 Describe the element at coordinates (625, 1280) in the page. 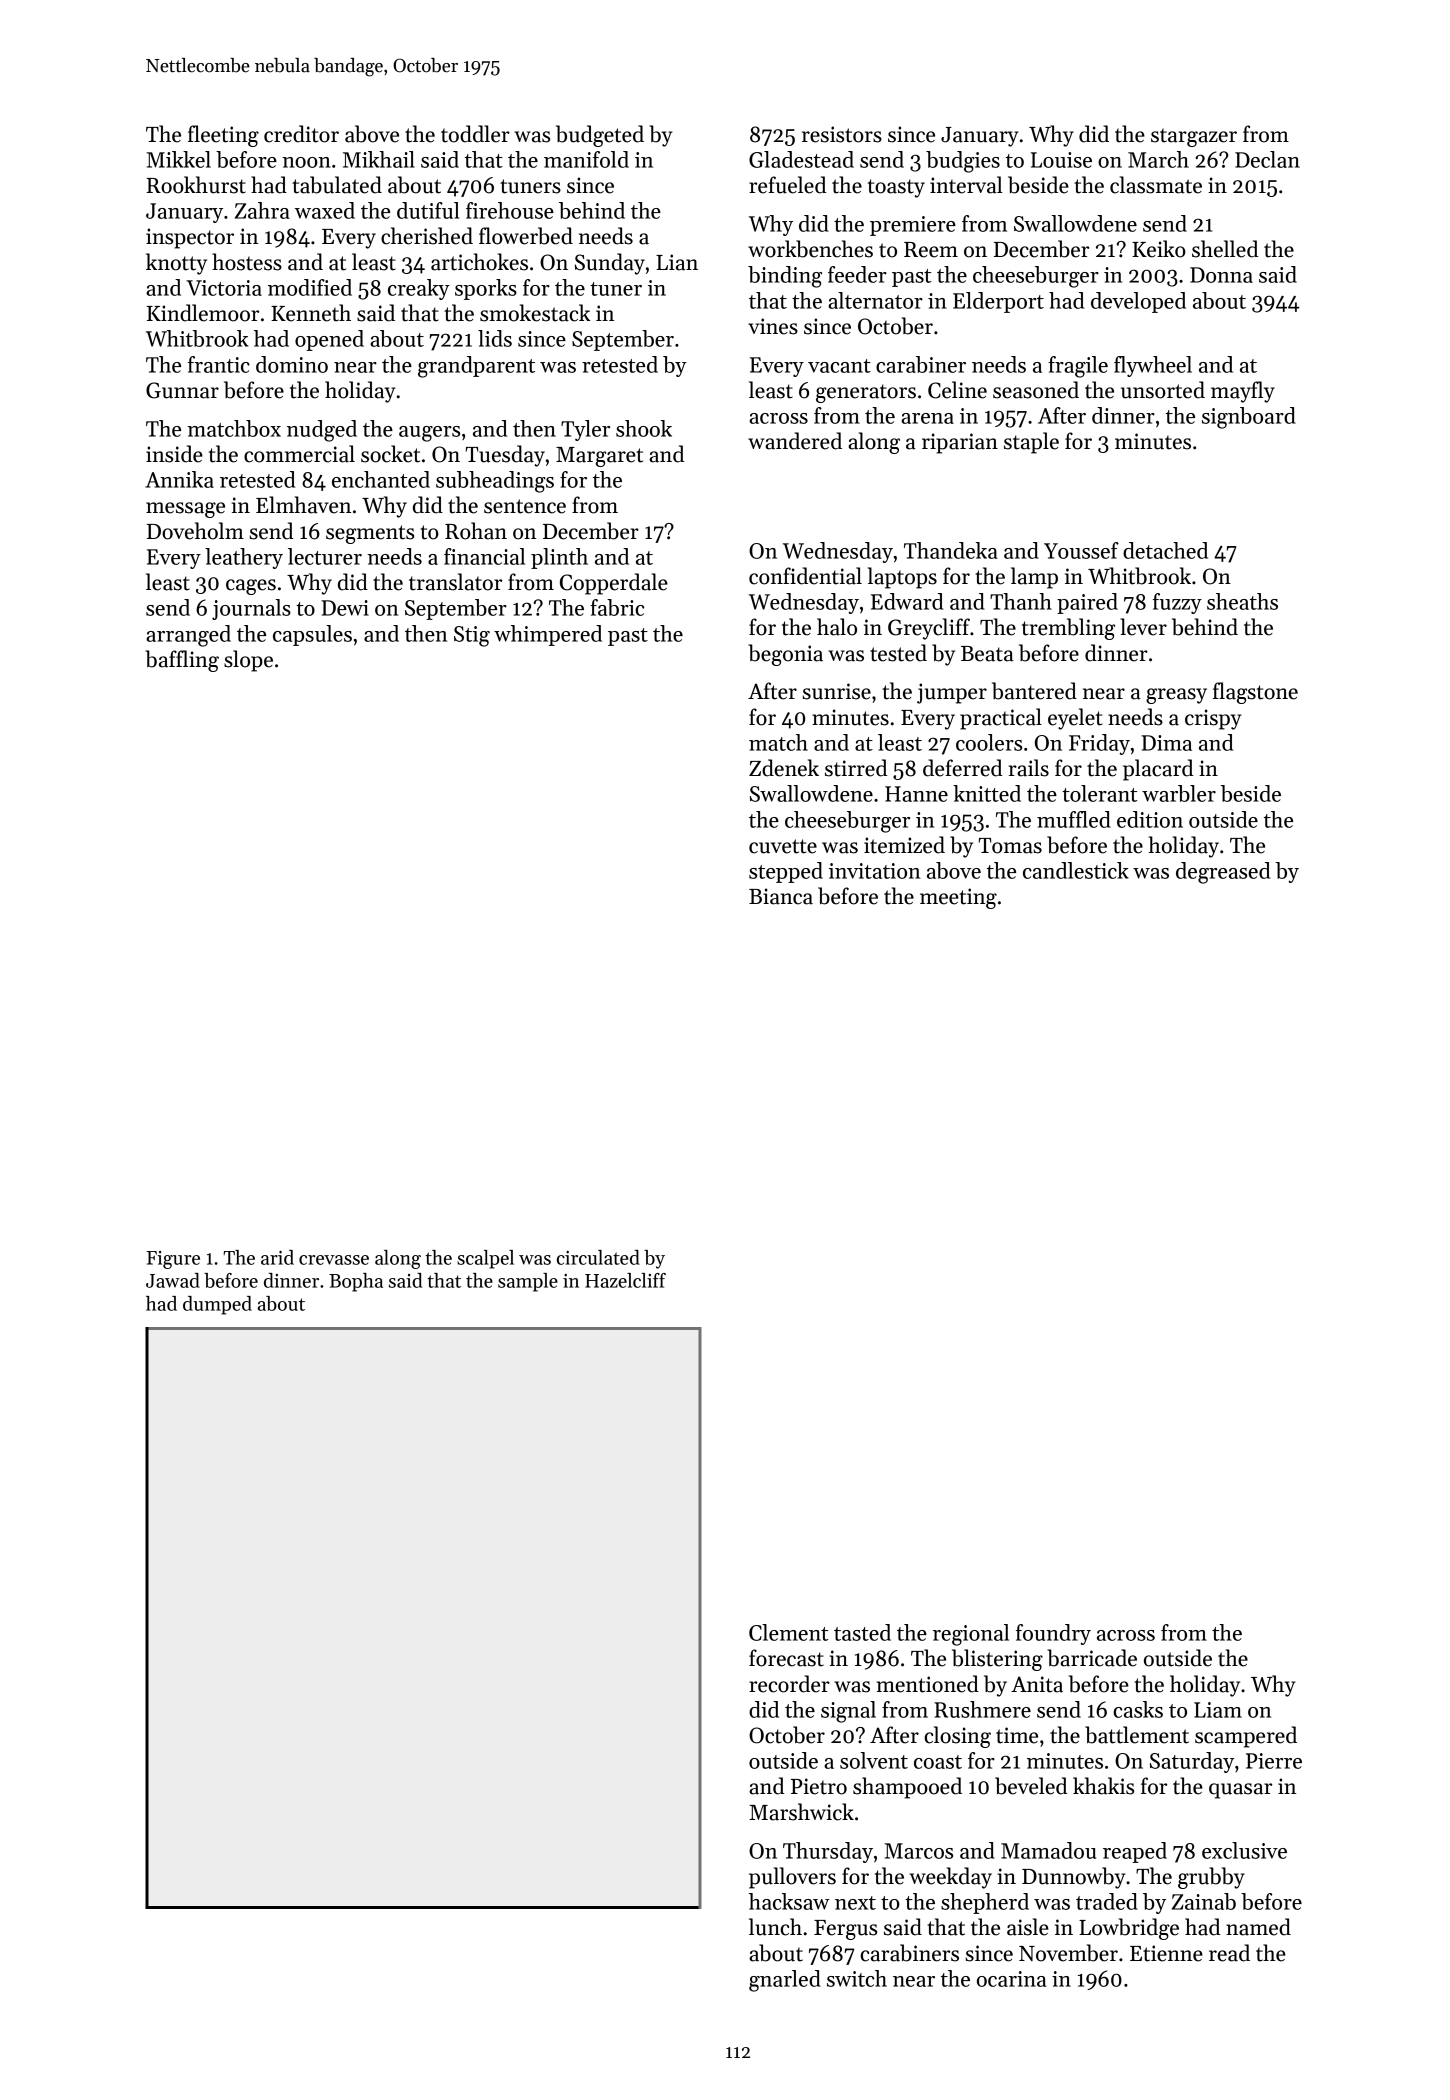

I see `Hazelcliff` at that location.
